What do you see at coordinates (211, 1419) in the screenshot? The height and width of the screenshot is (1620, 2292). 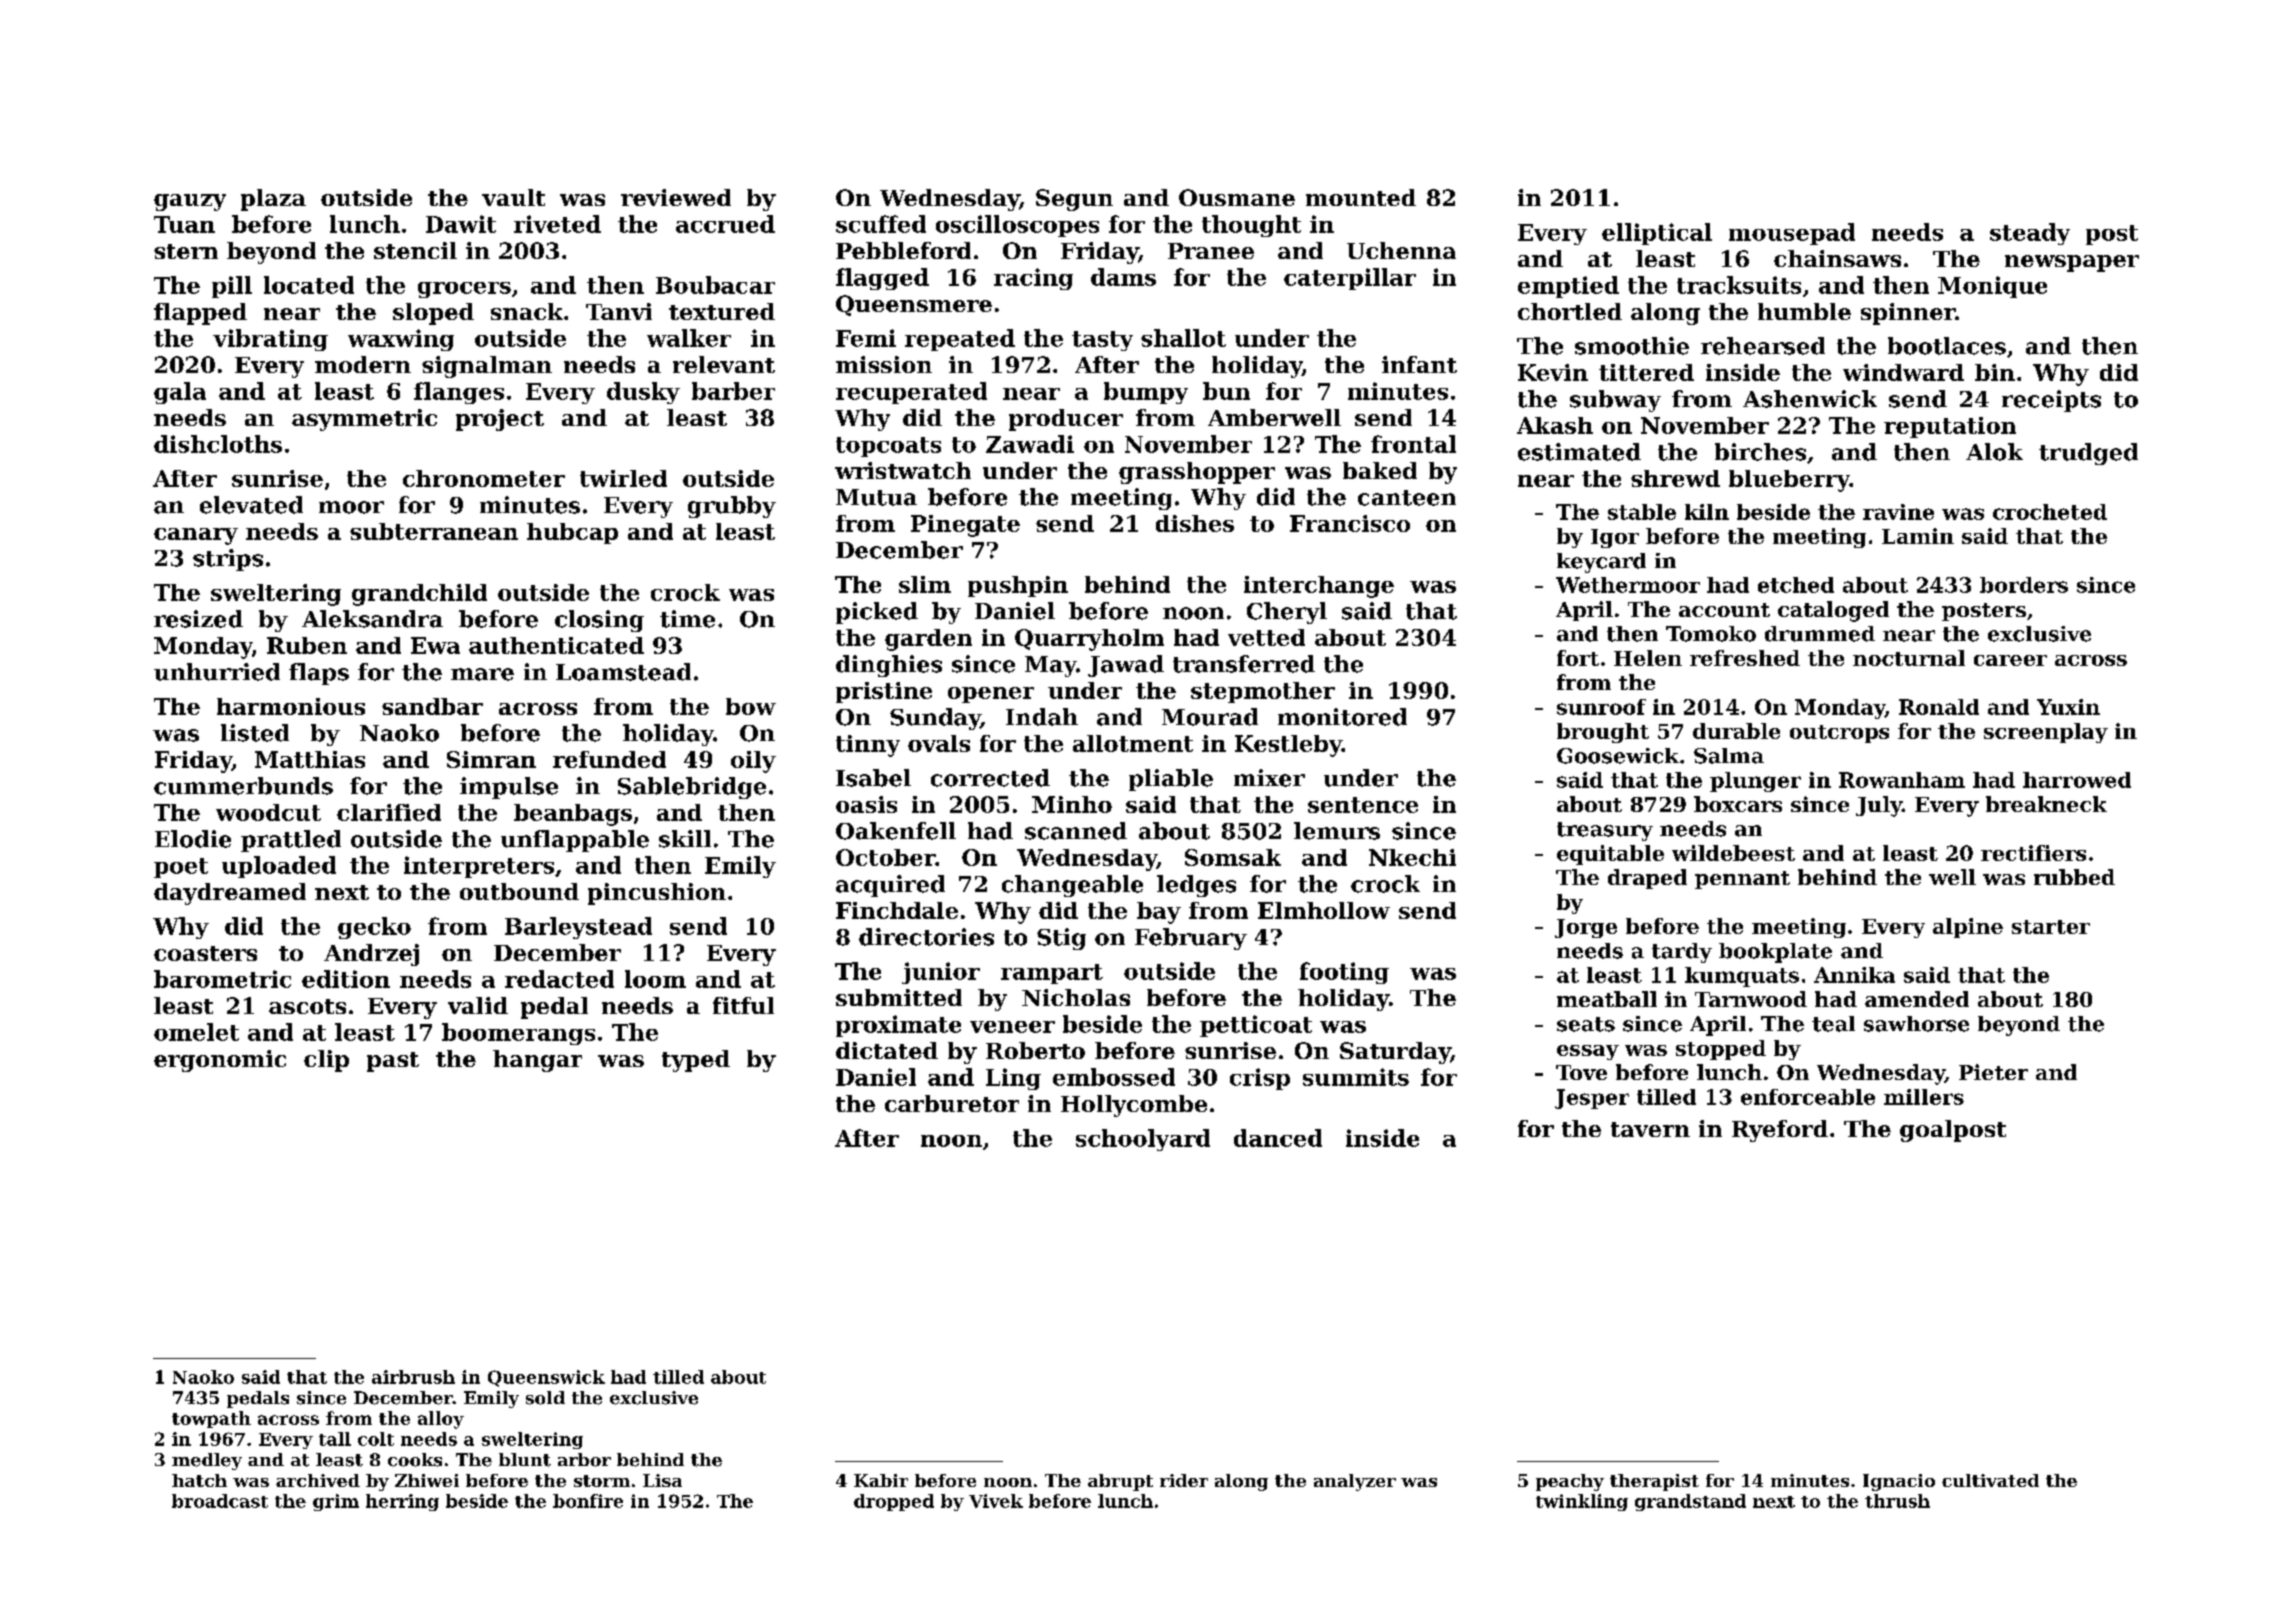 I see `towpath` at bounding box center [211, 1419].
